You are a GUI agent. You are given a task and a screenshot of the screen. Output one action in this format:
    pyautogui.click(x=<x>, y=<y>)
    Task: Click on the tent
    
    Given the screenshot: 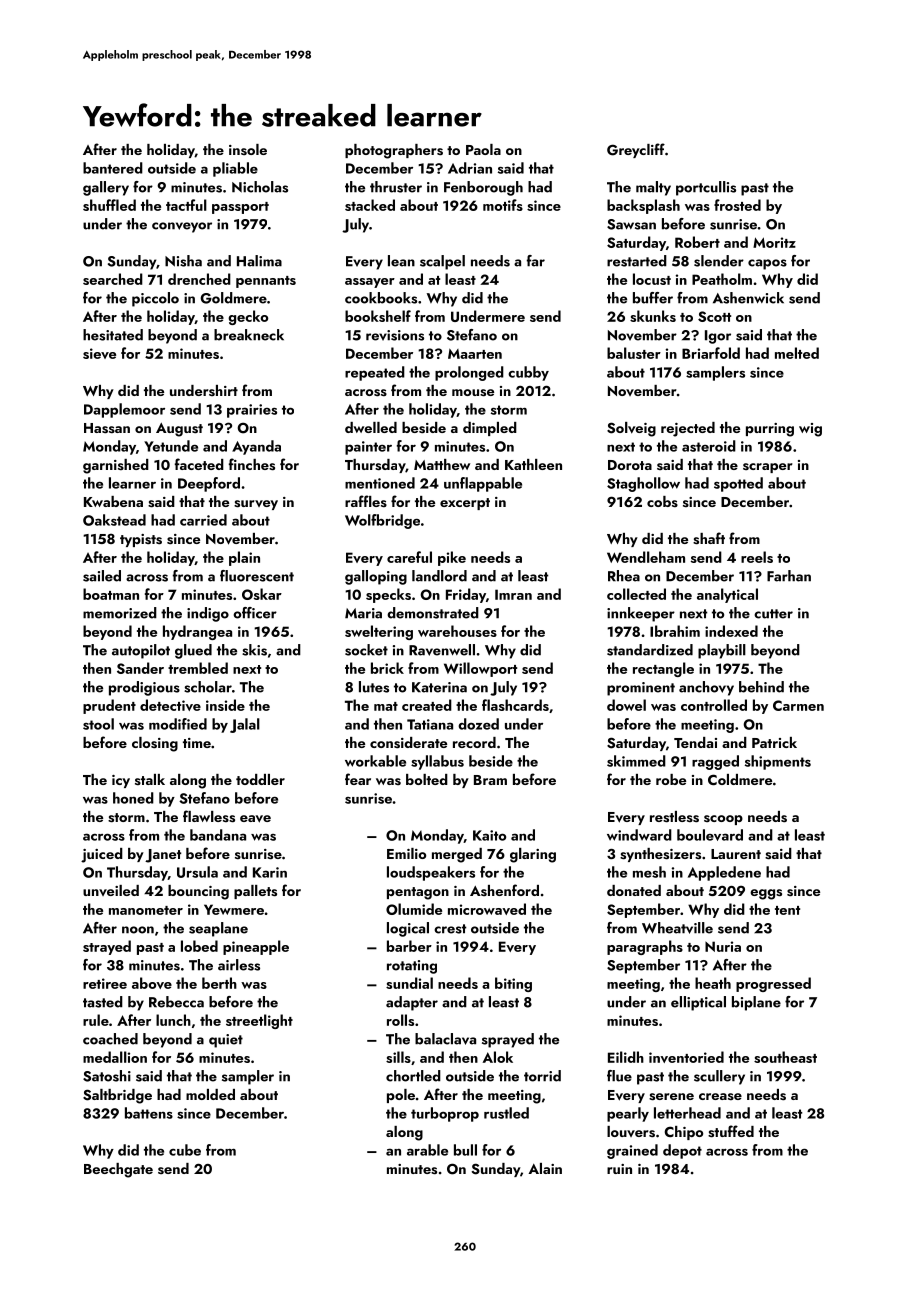 What is the action you would take?
    pyautogui.click(x=787, y=910)
